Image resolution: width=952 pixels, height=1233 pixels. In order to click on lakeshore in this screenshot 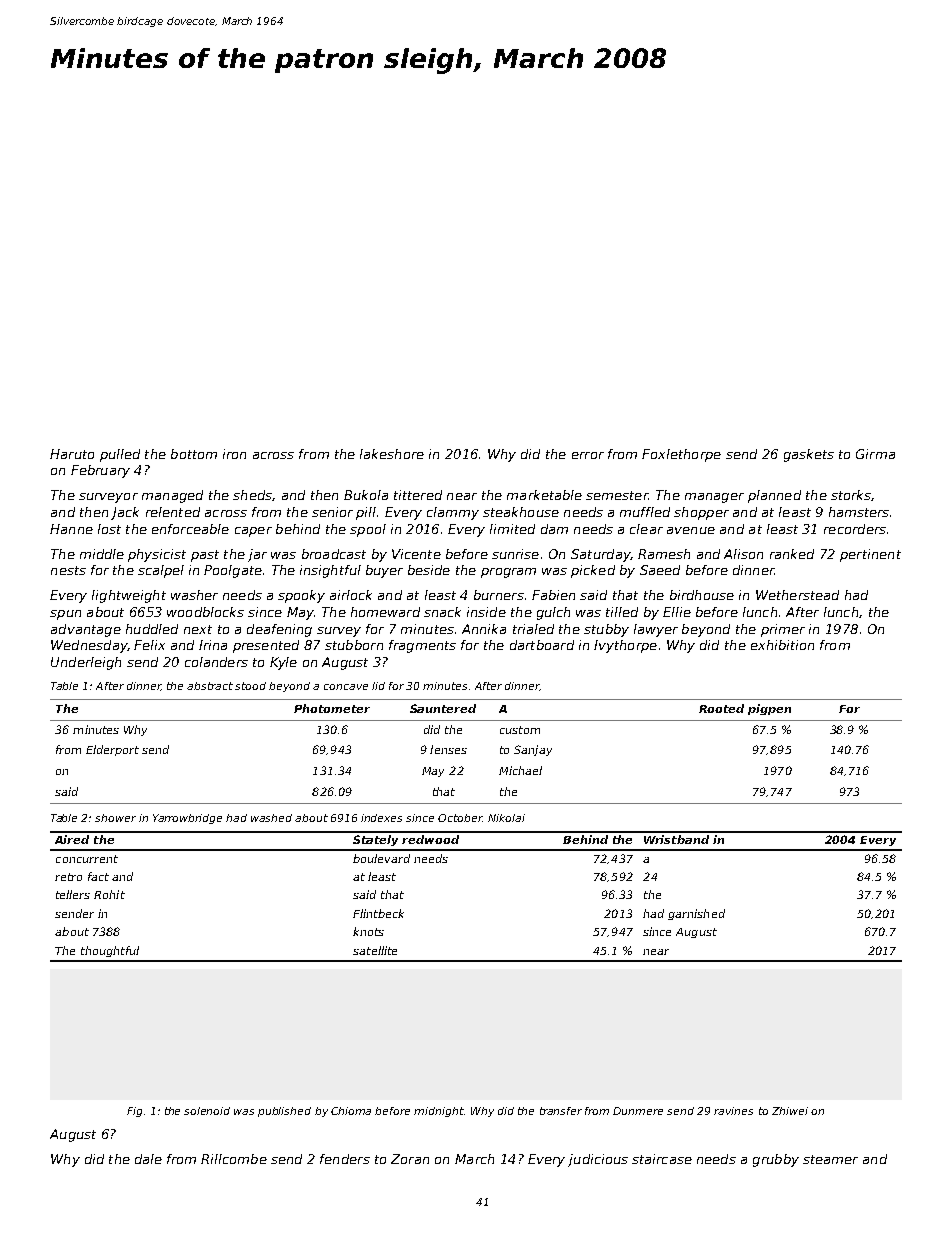, I will do `click(392, 454)`.
